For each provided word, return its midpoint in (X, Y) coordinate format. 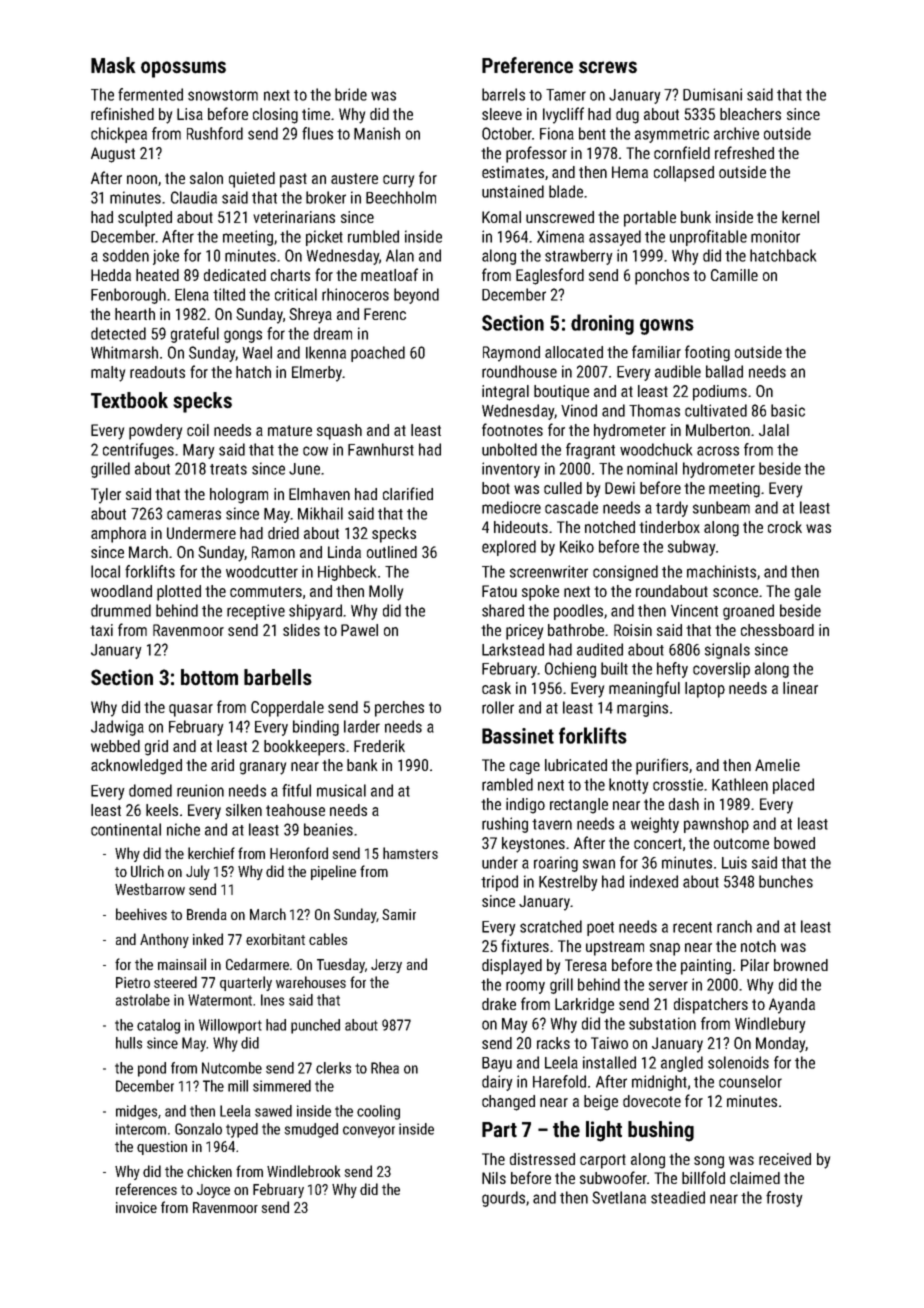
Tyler (106, 496)
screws (608, 67)
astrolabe (143, 1000)
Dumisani (712, 94)
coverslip (721, 670)
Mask (113, 65)
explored (509, 548)
